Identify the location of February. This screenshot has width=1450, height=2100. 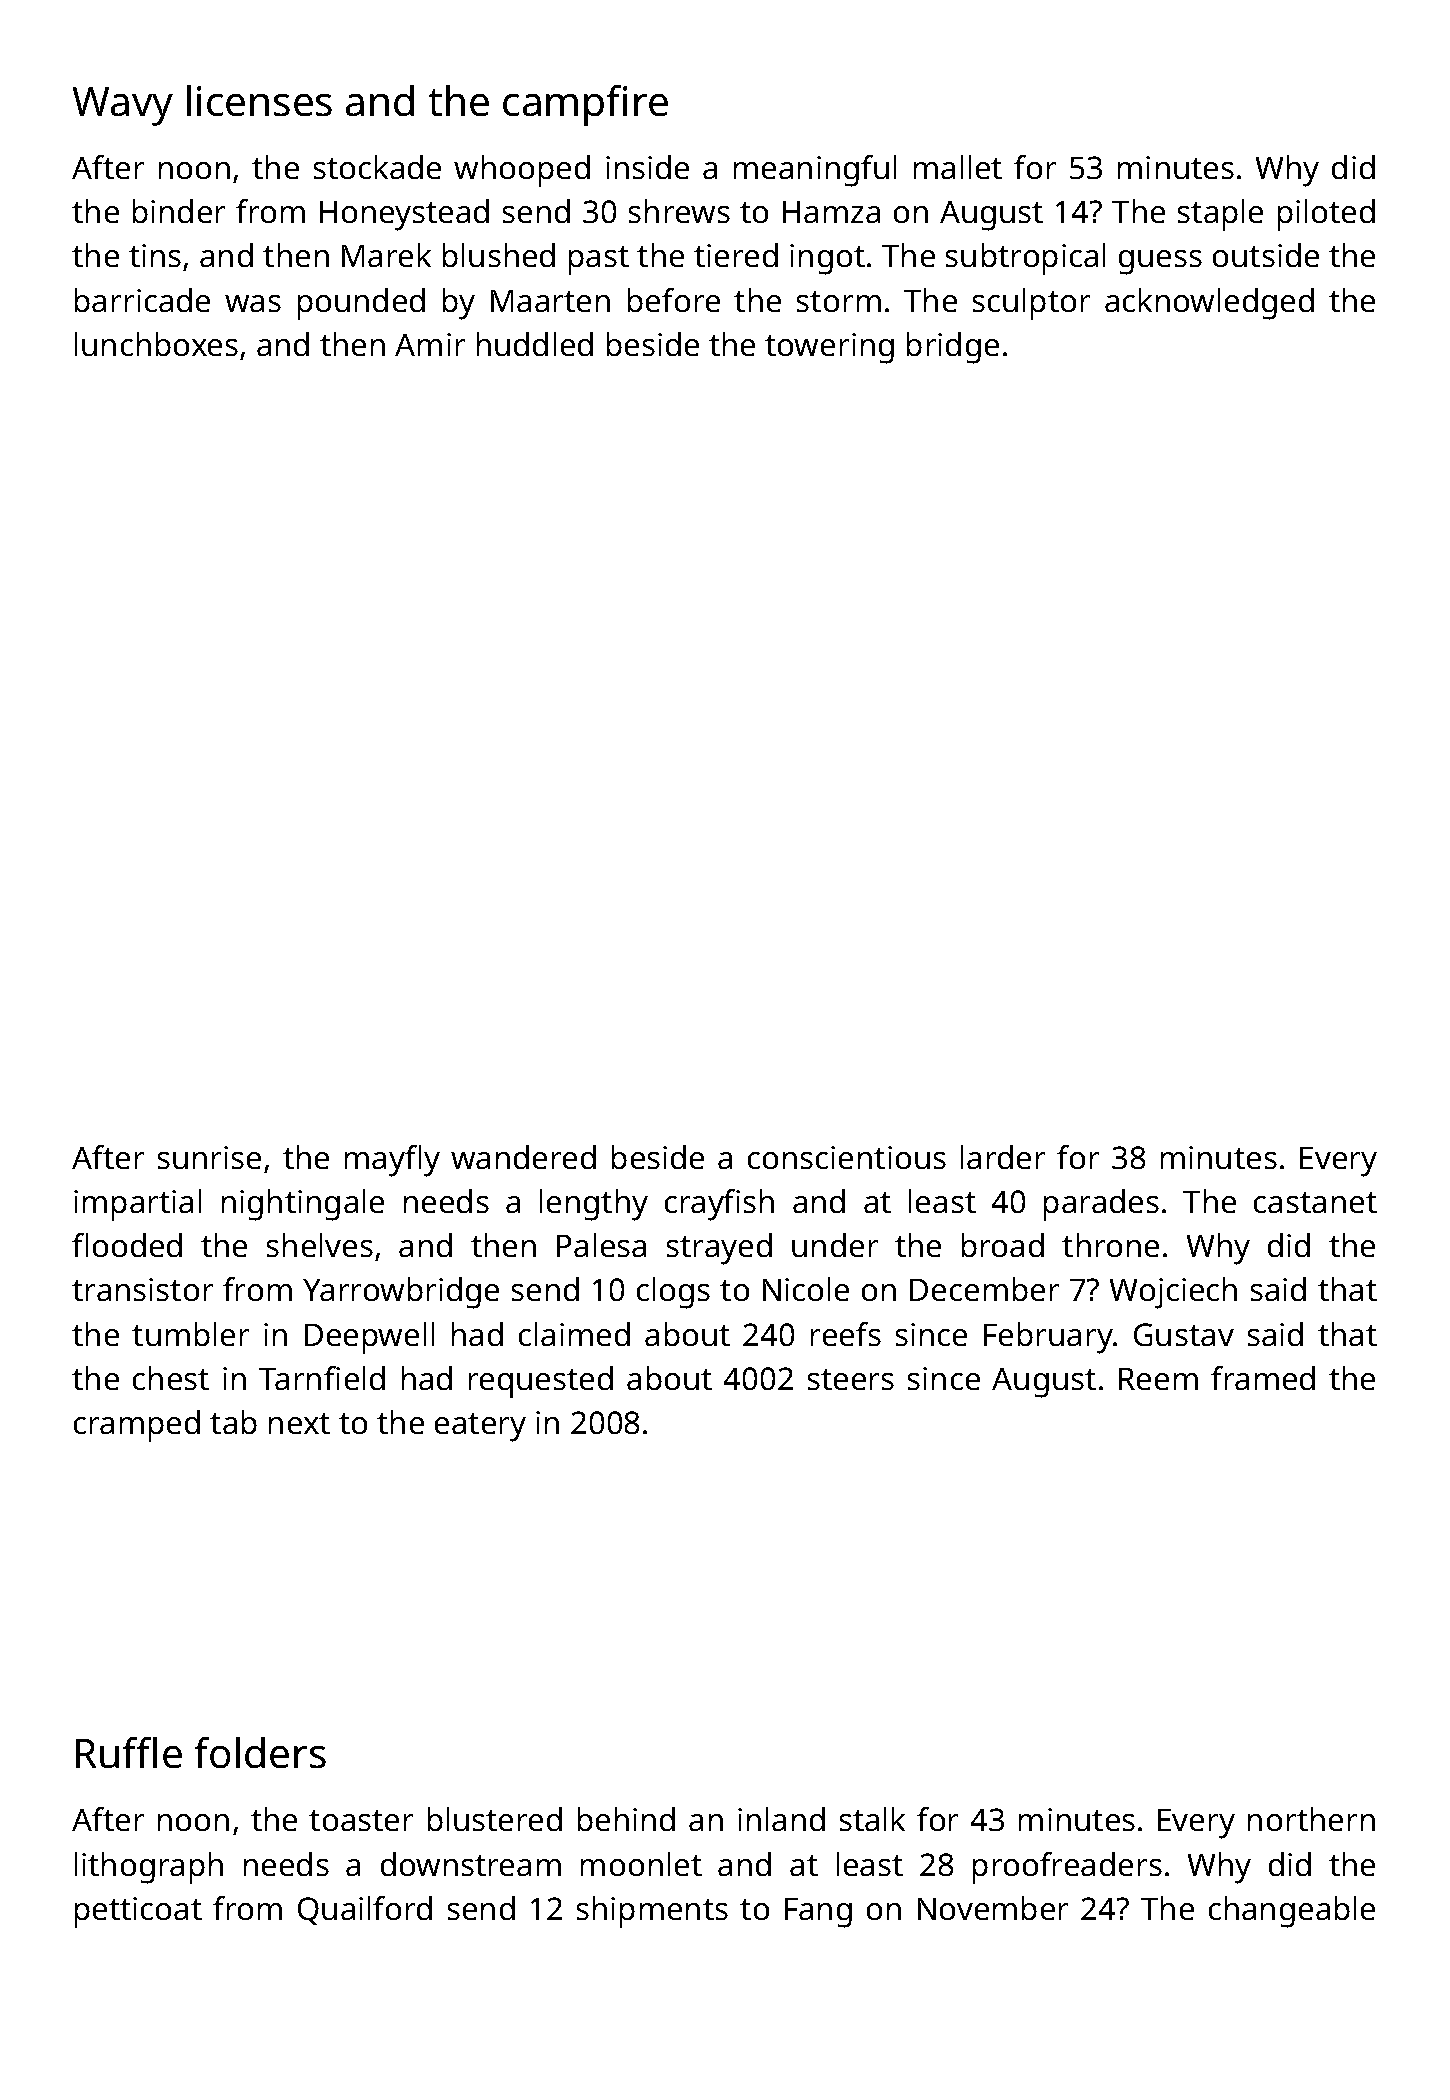
(1048, 1338).
